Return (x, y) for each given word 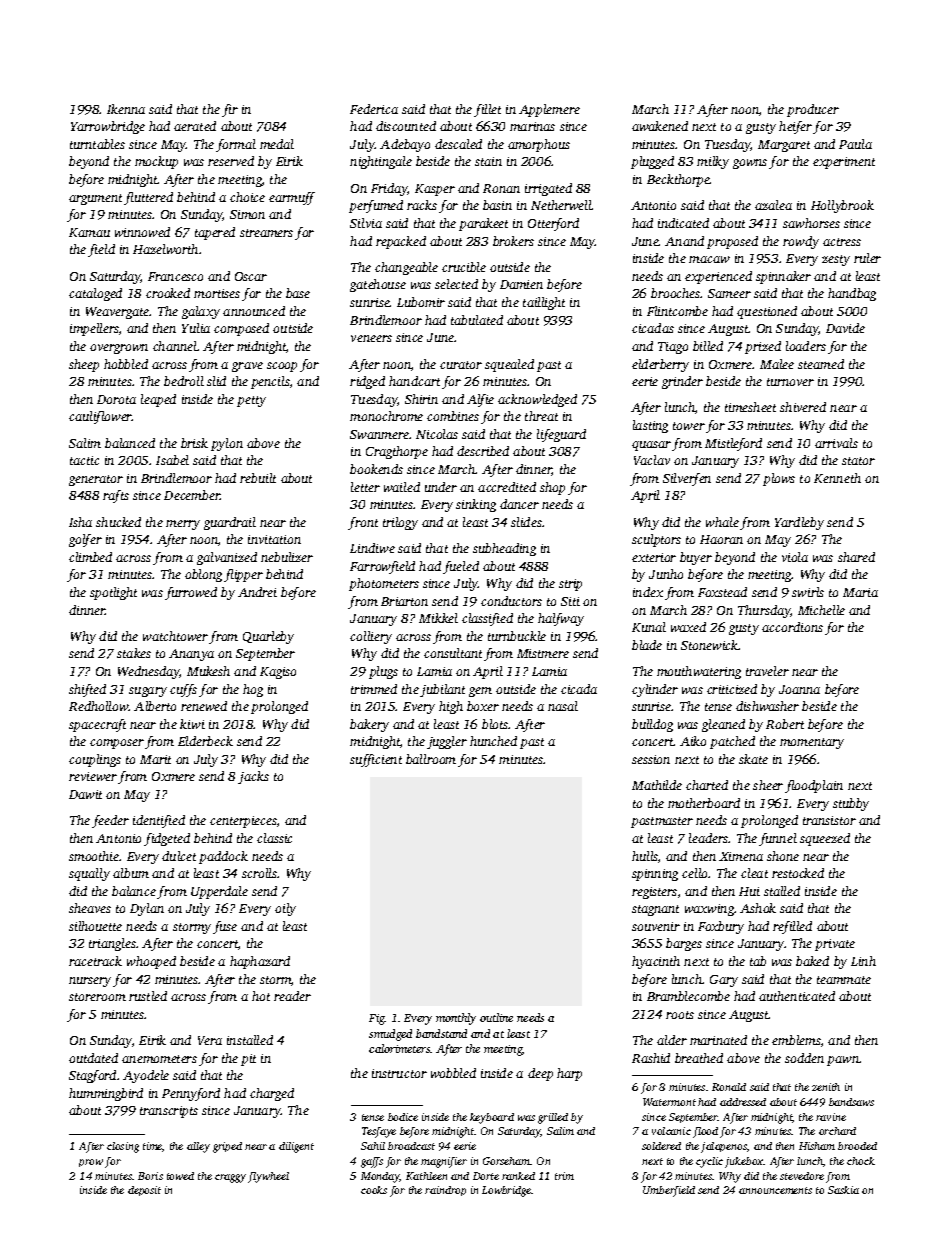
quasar (651, 446)
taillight (544, 303)
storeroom (97, 997)
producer (813, 110)
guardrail (230, 523)
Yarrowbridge (108, 127)
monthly (456, 1019)
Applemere (549, 110)
